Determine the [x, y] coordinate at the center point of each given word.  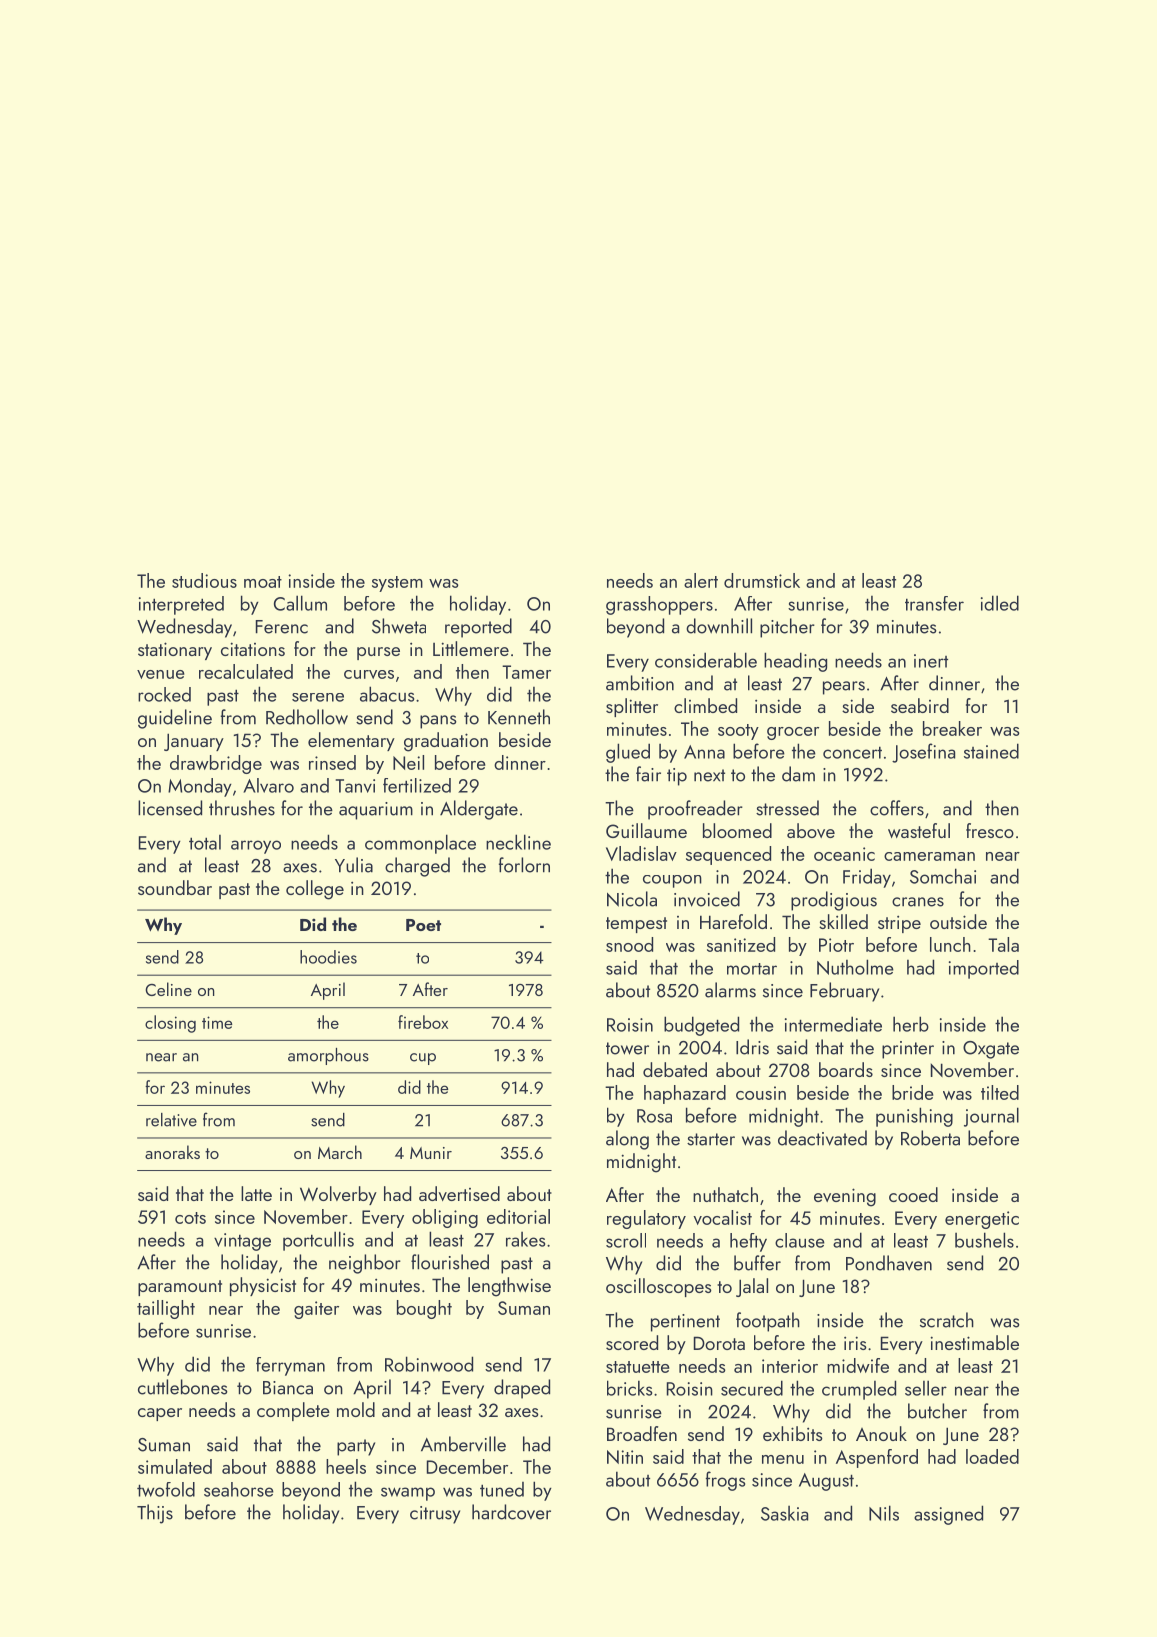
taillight [166, 1309]
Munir [431, 1153]
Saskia [784, 1513]
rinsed [332, 762]
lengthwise [509, 1287]
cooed [913, 1194]
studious [204, 580]
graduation [446, 742]
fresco [990, 830]
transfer [934, 603]
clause [800, 1240]
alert [701, 580]
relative [171, 1120]
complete [293, 1411]
